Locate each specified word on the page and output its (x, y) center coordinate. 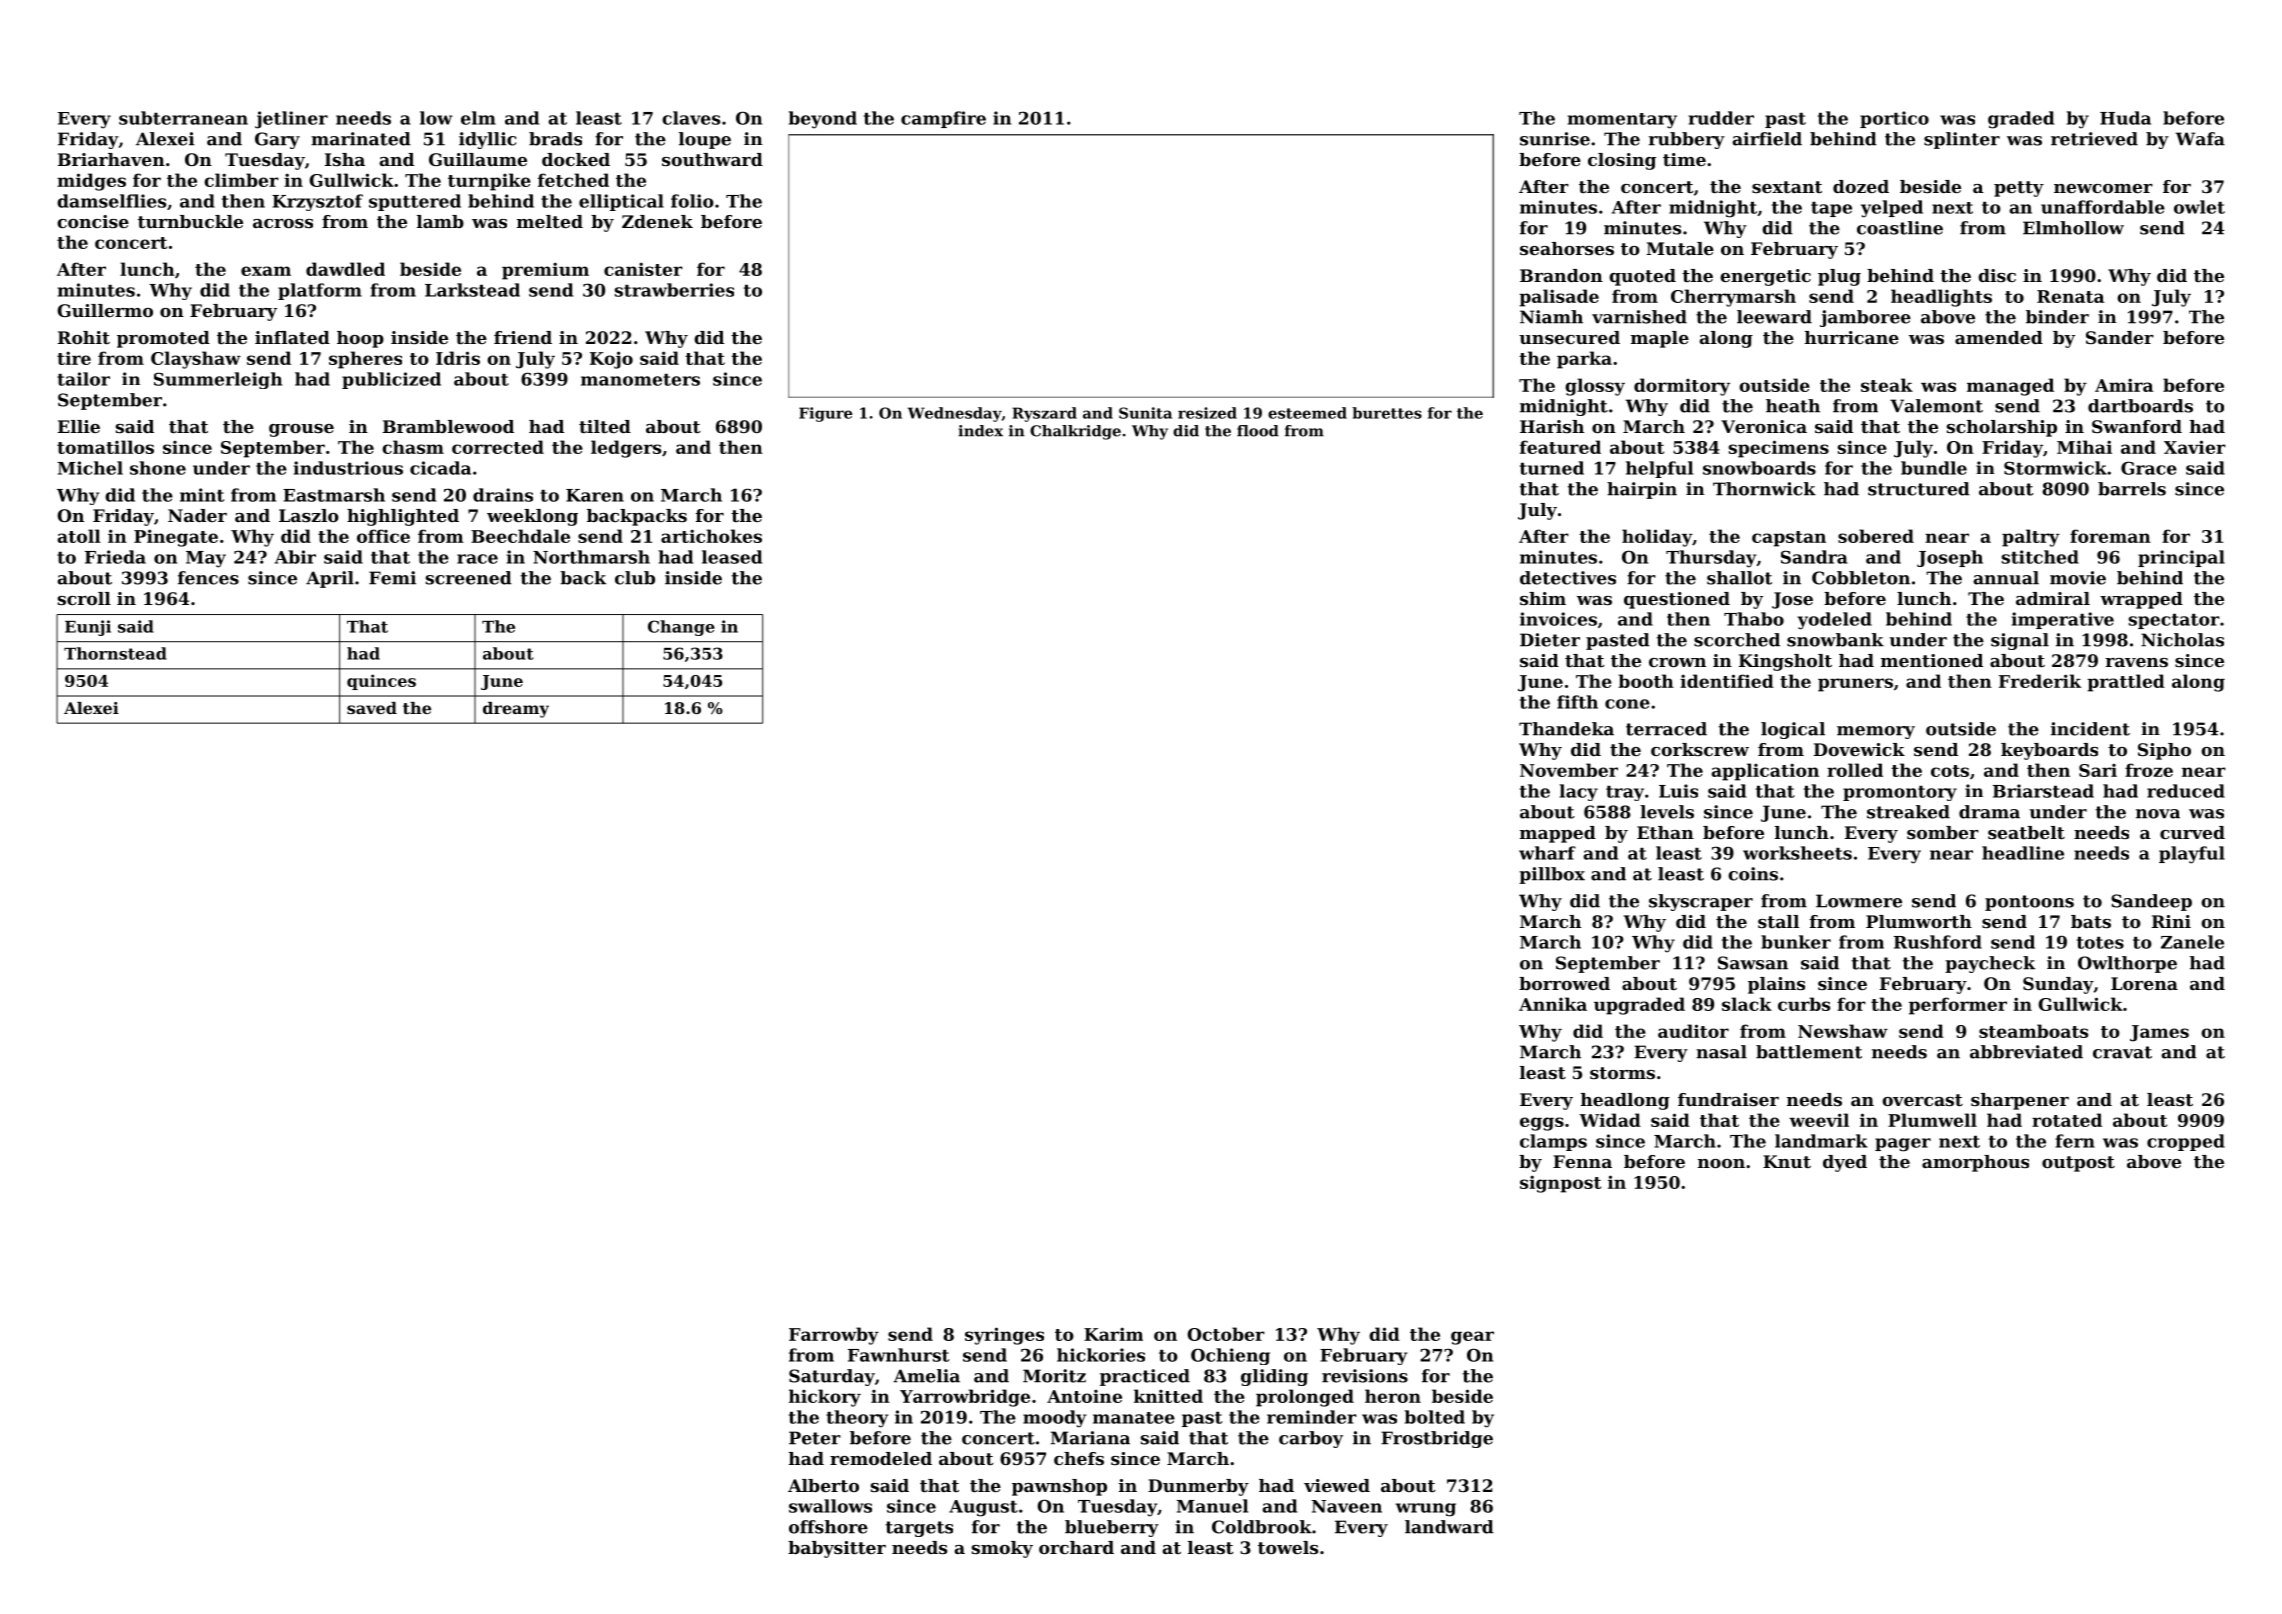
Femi (392, 578)
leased (732, 557)
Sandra (1814, 557)
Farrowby (834, 1336)
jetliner (291, 120)
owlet (2199, 207)
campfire (943, 119)
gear (1472, 1338)
